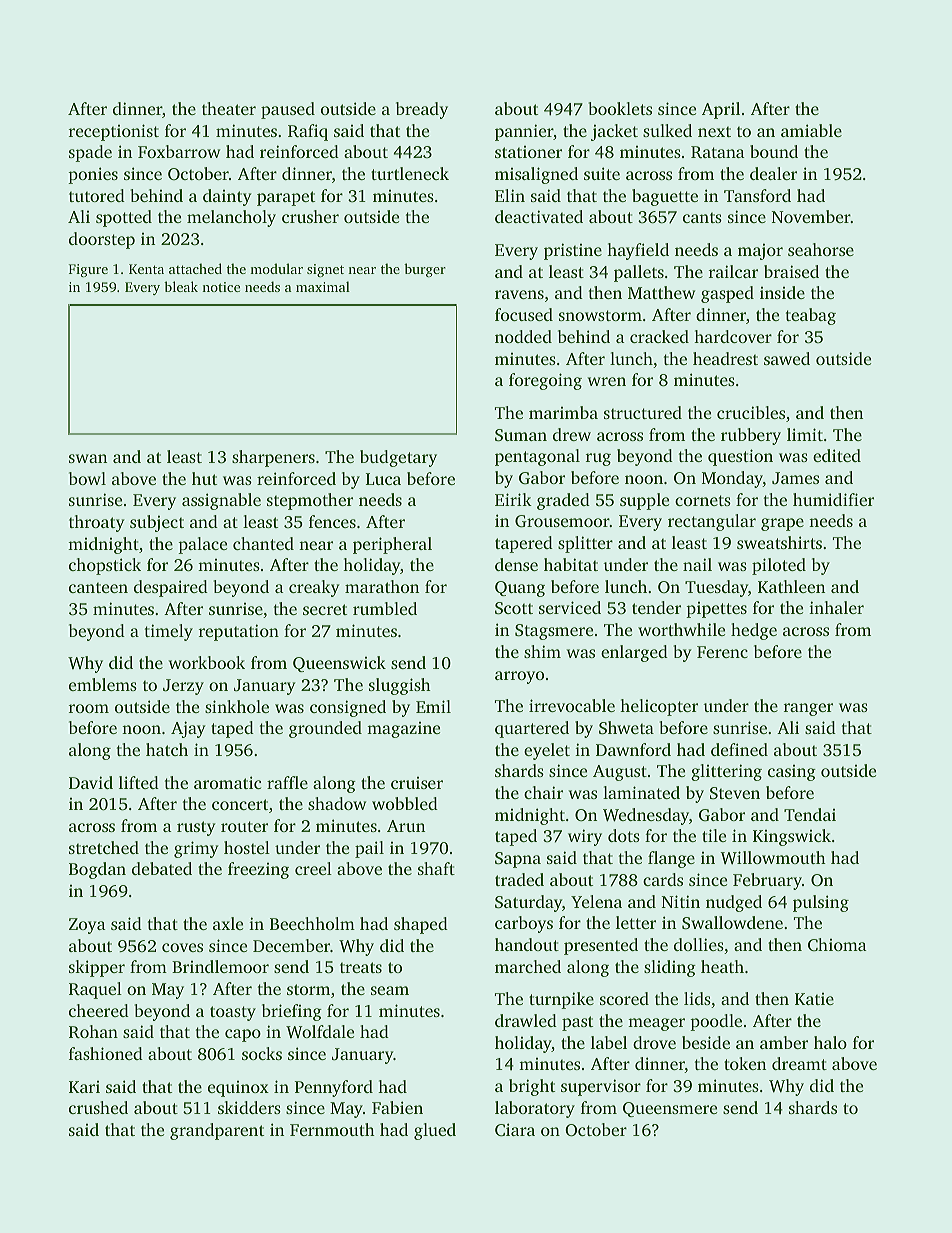 This screenshot has height=1233, width=952. I want to click on hut, so click(204, 478).
